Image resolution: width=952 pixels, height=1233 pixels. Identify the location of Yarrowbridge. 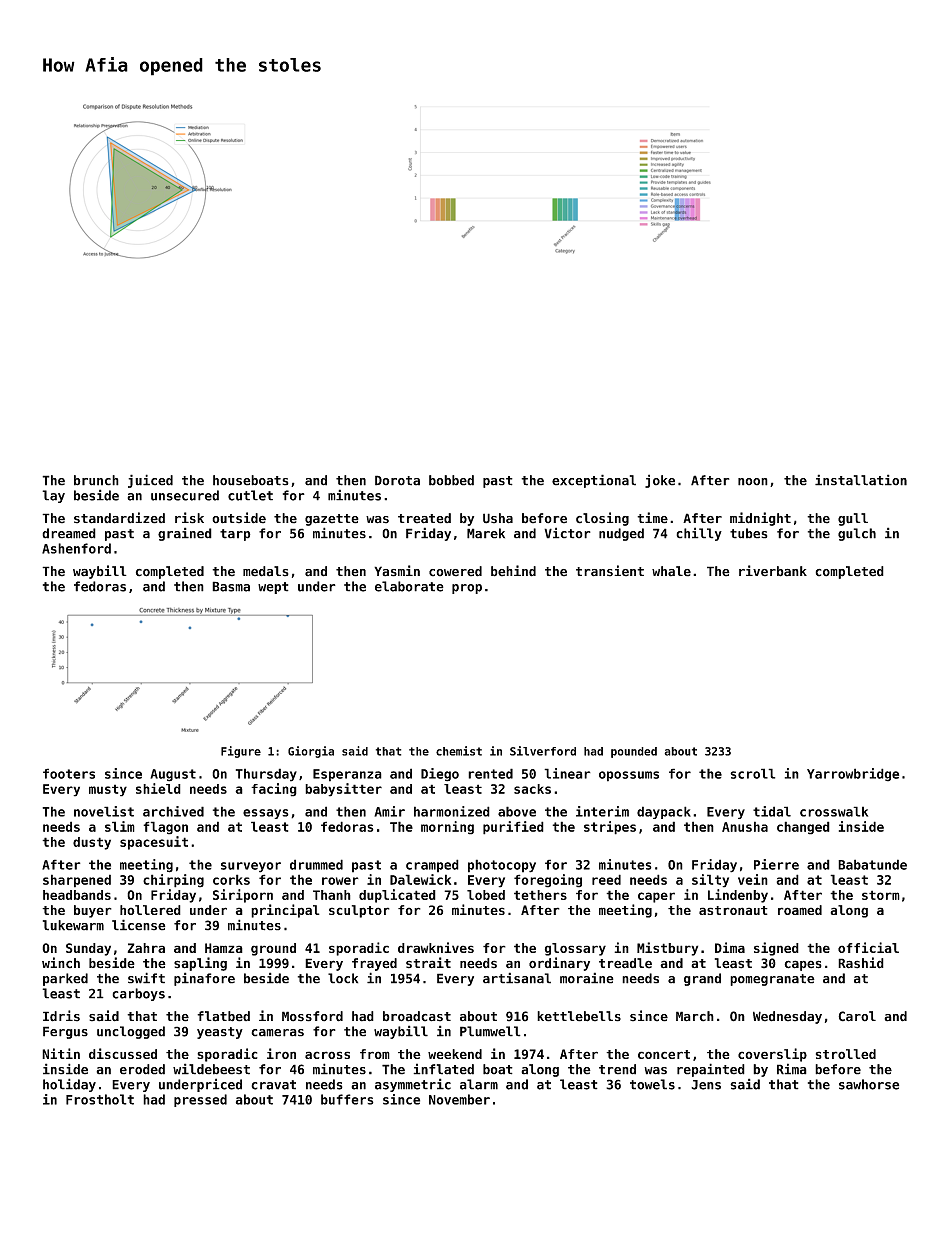
(853, 775).
